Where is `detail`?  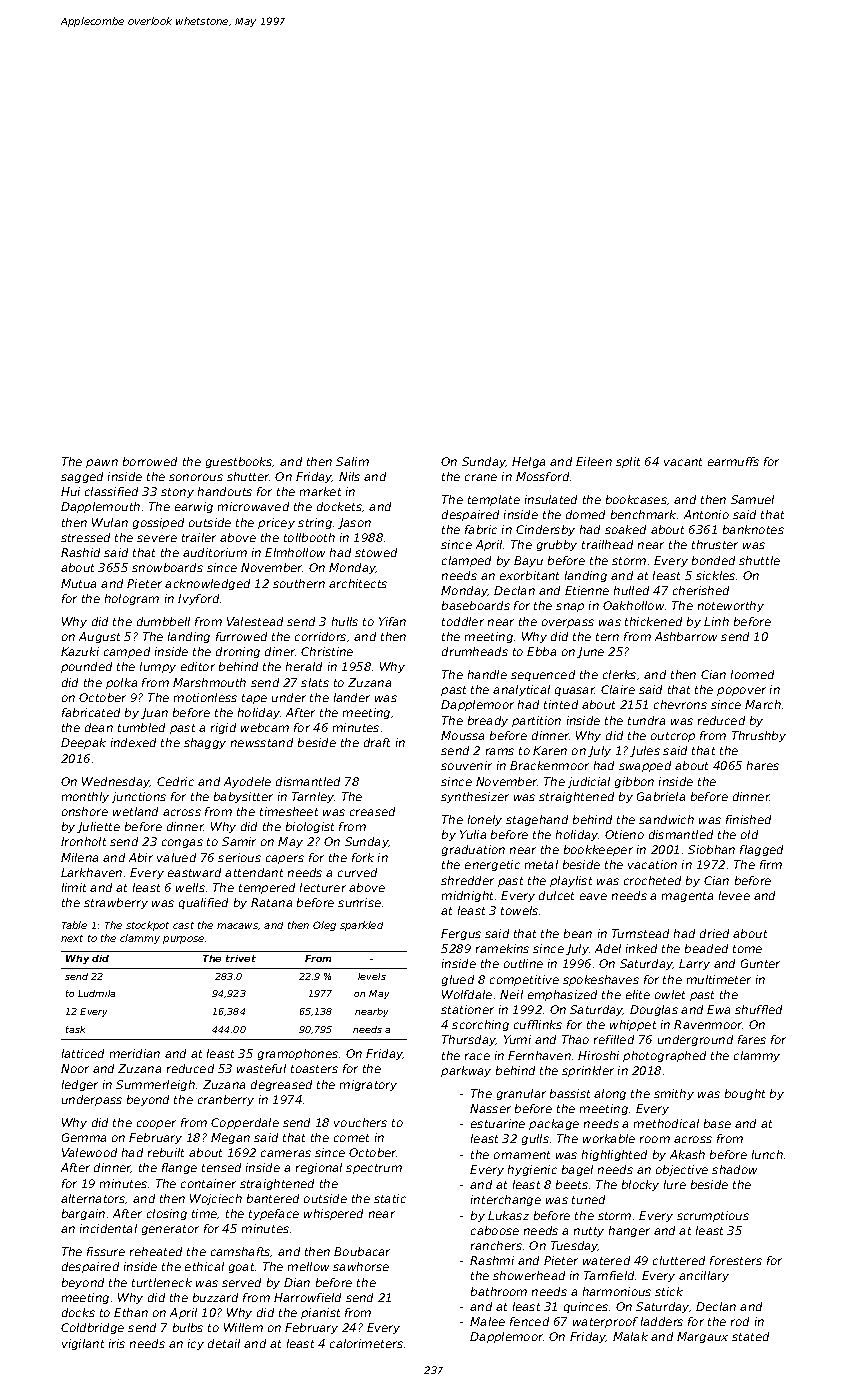
detail is located at coordinates (224, 1343).
